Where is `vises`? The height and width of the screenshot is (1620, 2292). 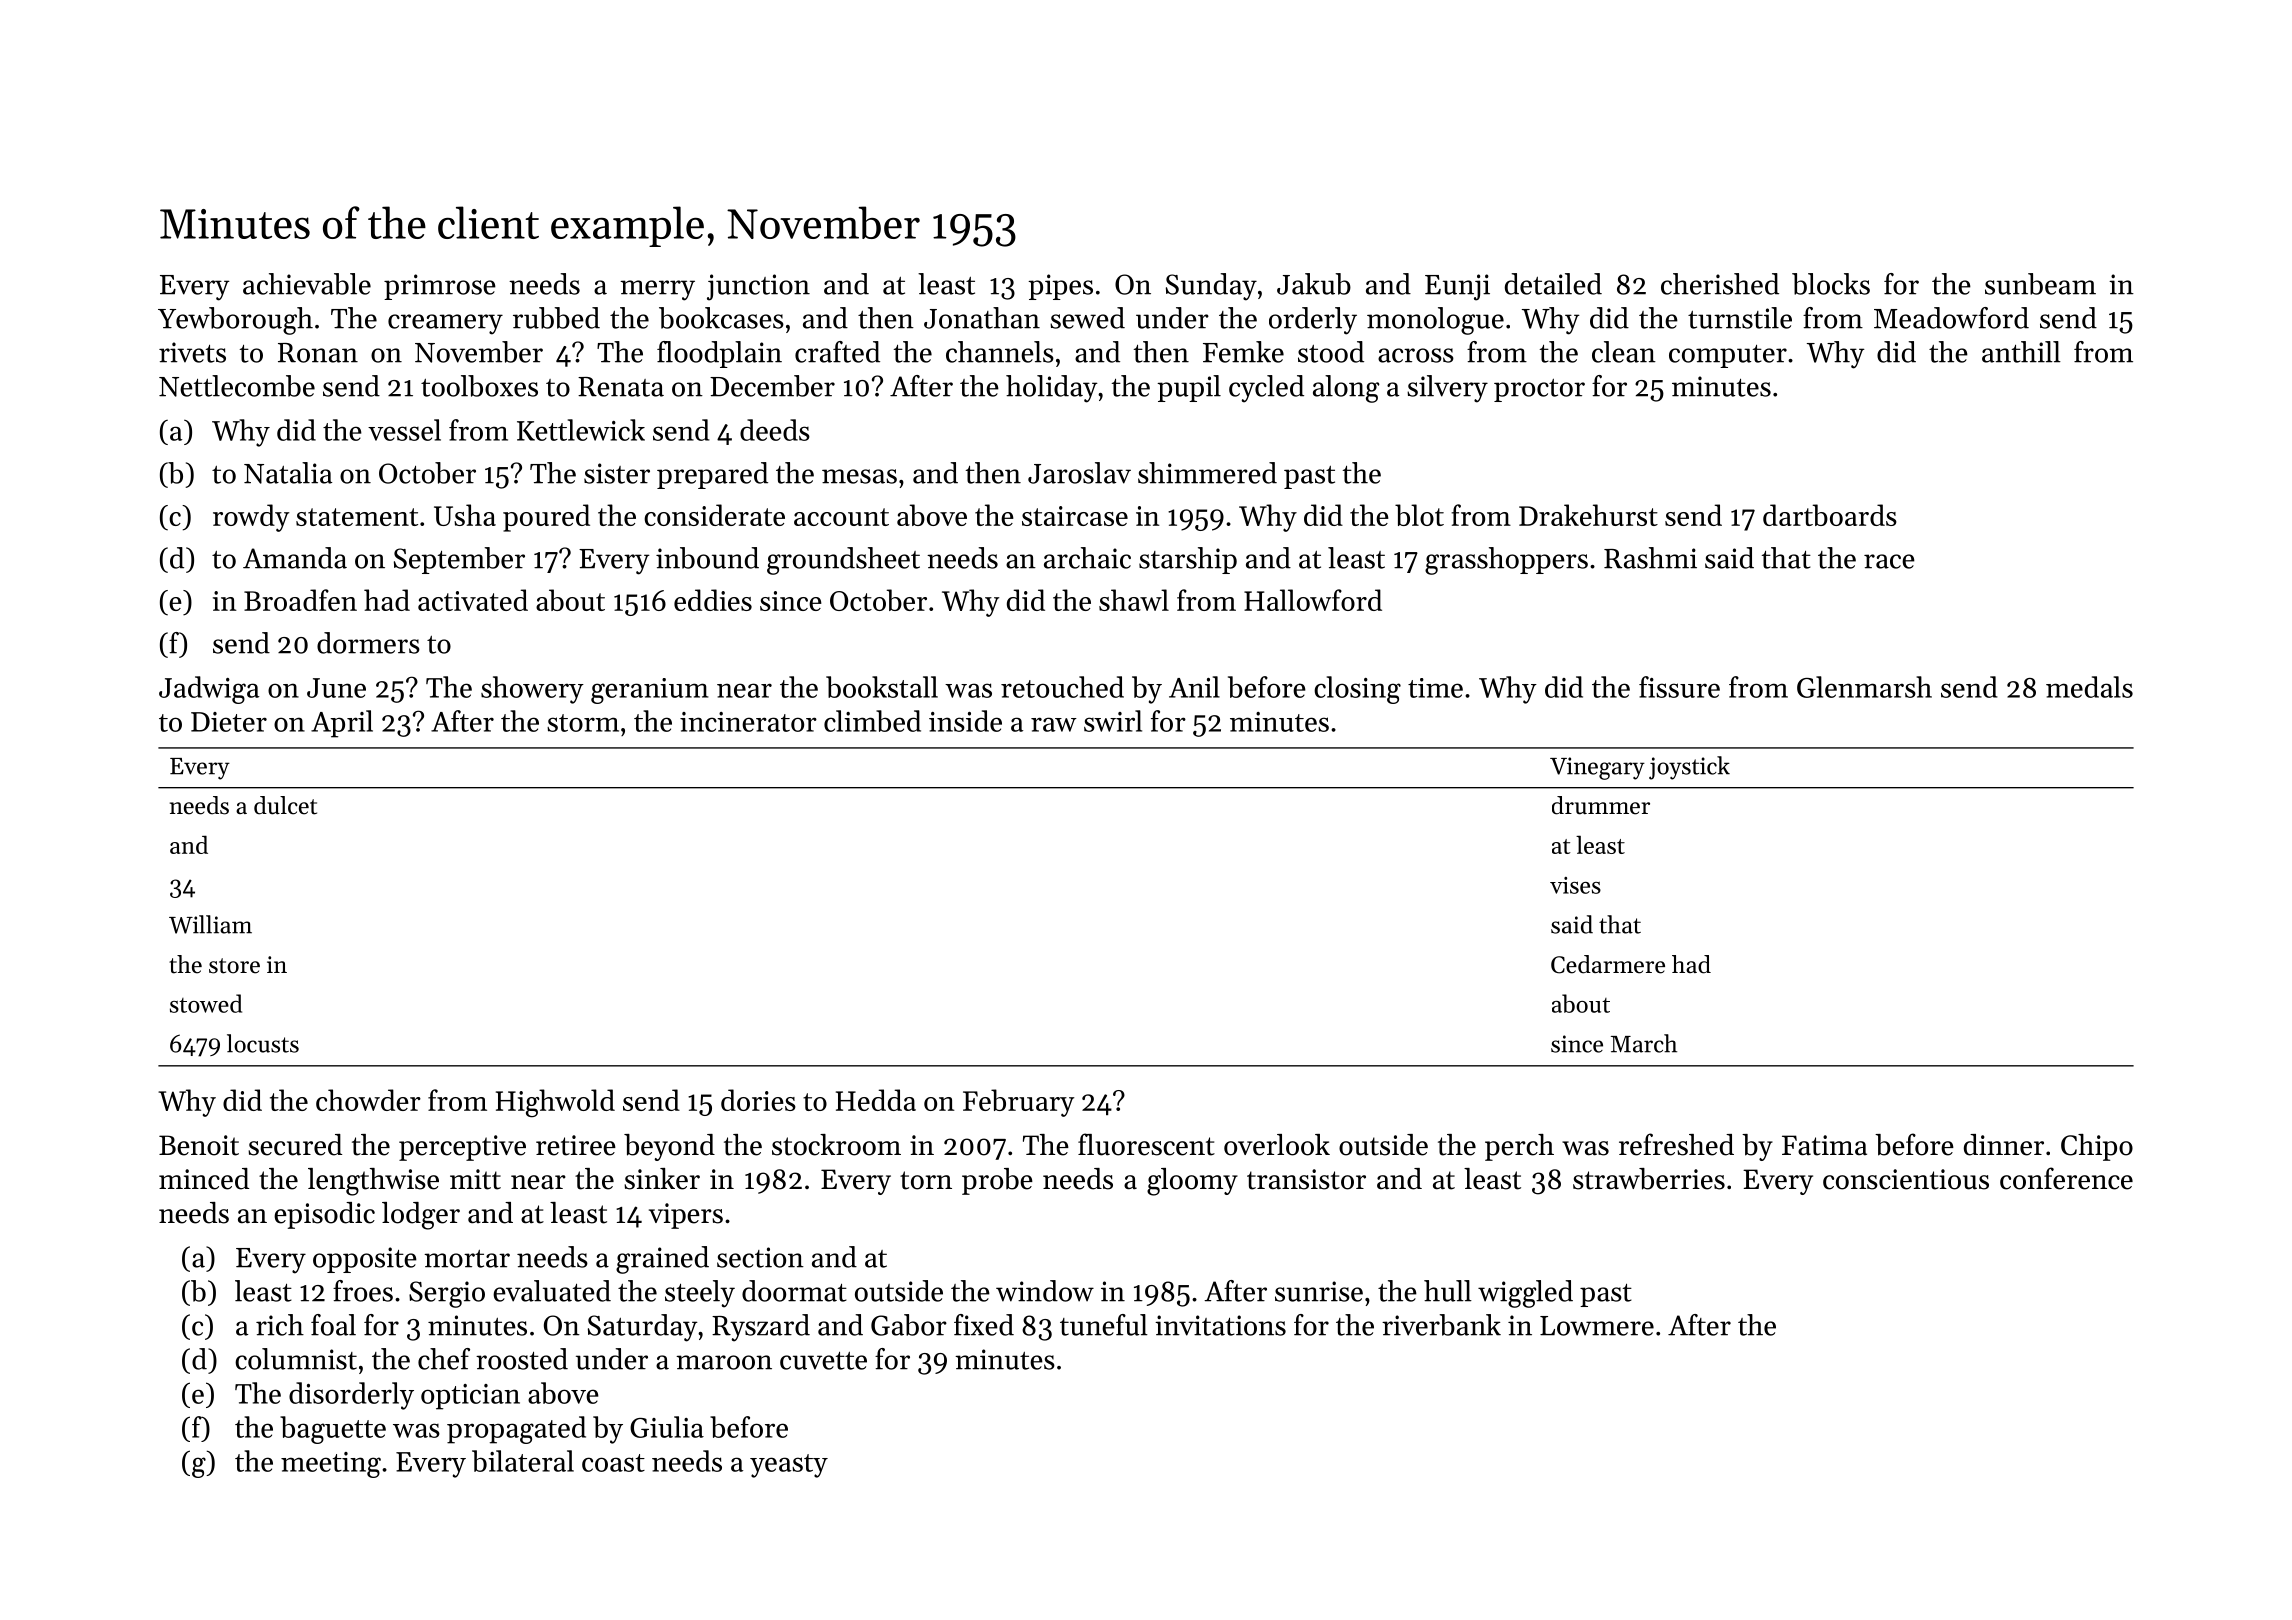 vises is located at coordinates (1575, 885).
